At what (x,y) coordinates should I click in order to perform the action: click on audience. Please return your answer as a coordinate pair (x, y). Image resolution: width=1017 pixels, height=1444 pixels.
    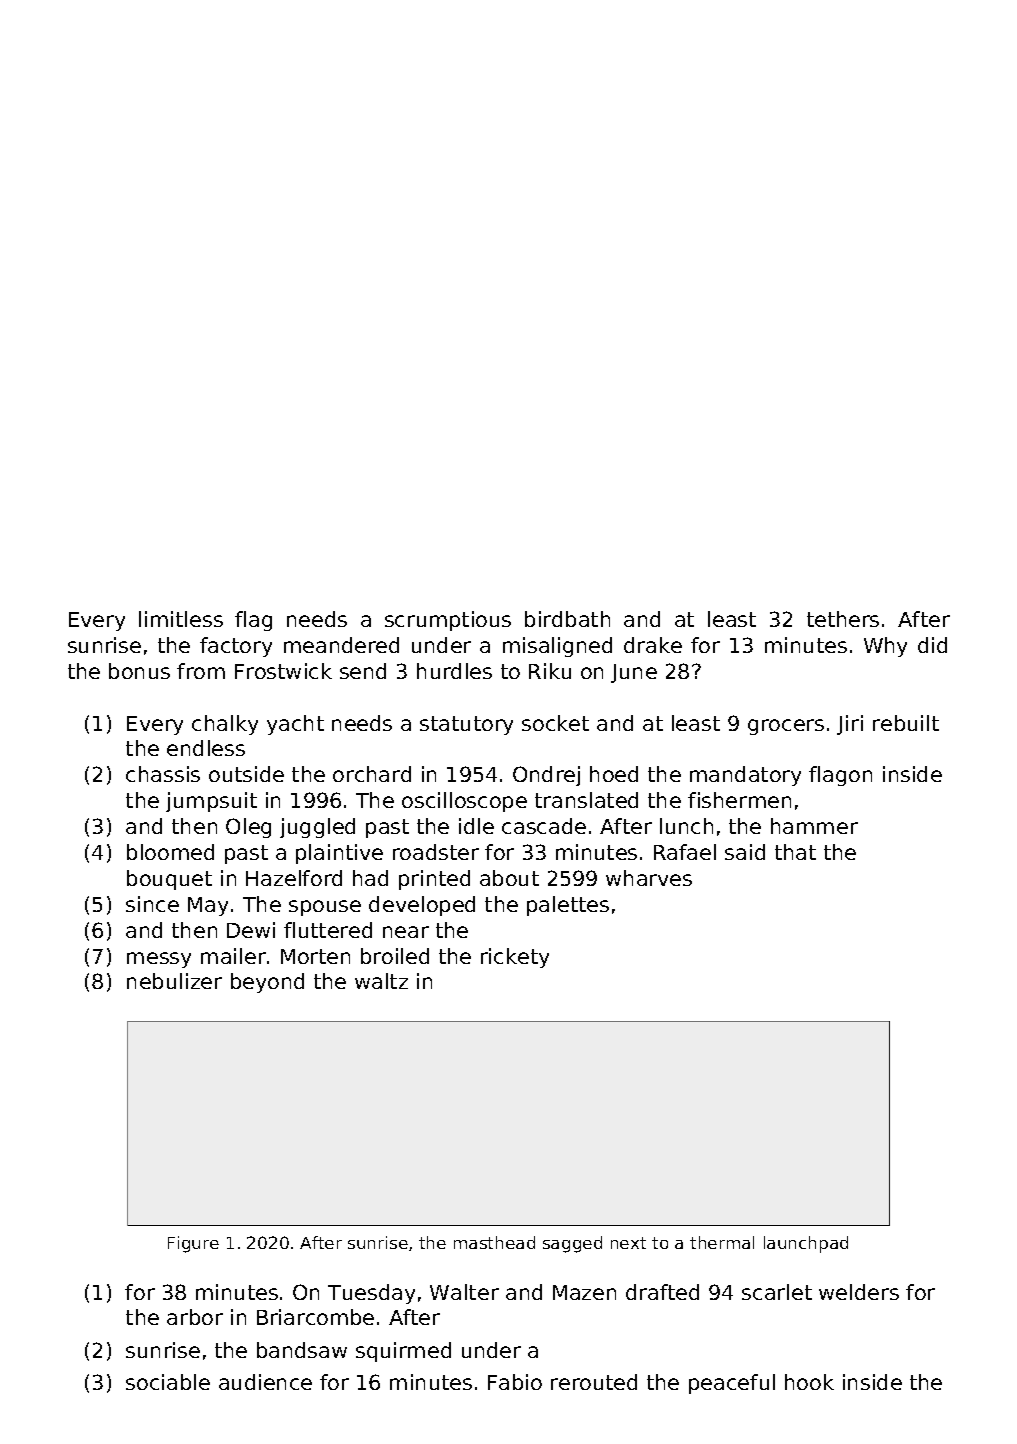
    Looking at the image, I should click on (265, 1382).
